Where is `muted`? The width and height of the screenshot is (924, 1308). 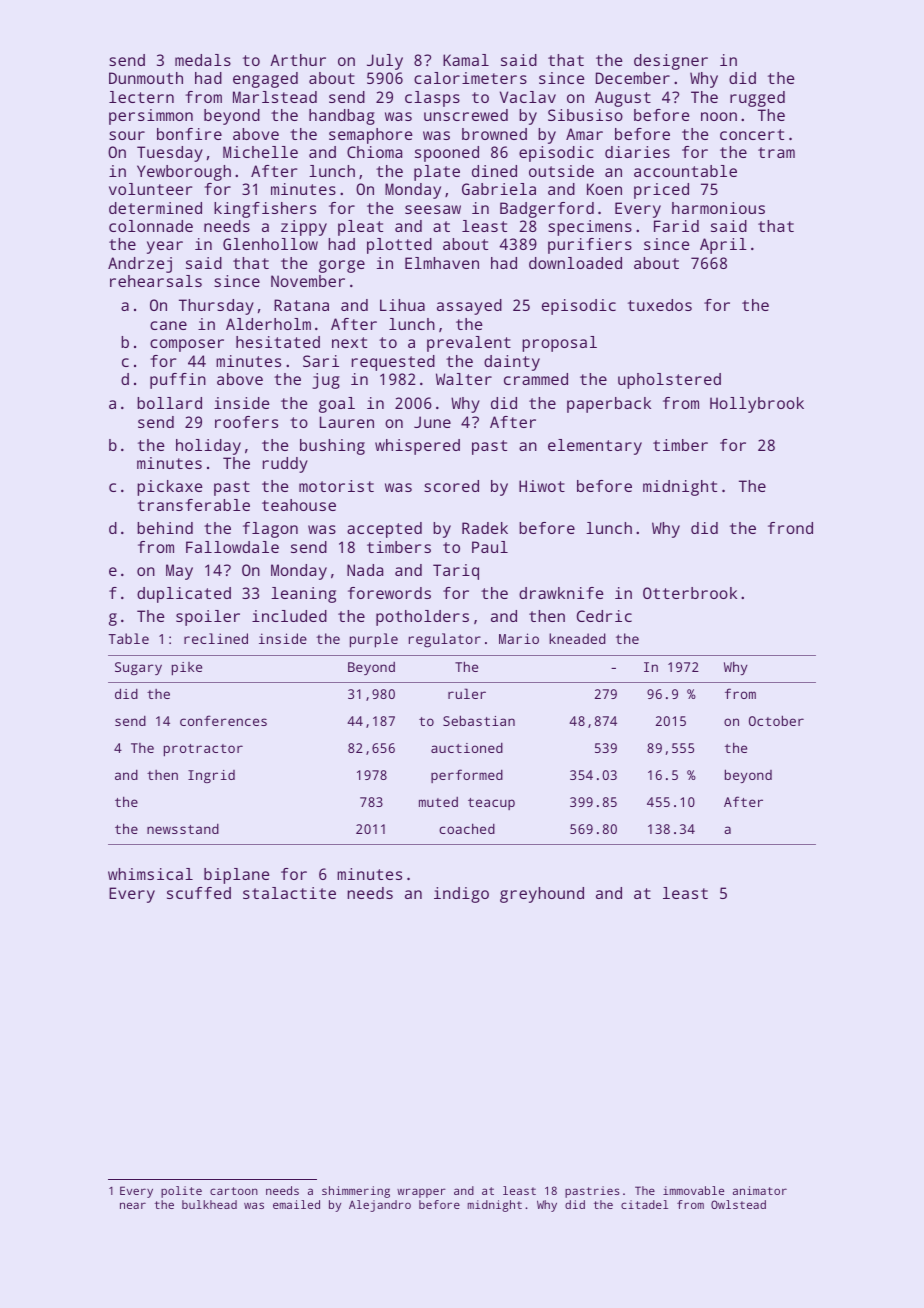 muted is located at coordinates (438, 802).
